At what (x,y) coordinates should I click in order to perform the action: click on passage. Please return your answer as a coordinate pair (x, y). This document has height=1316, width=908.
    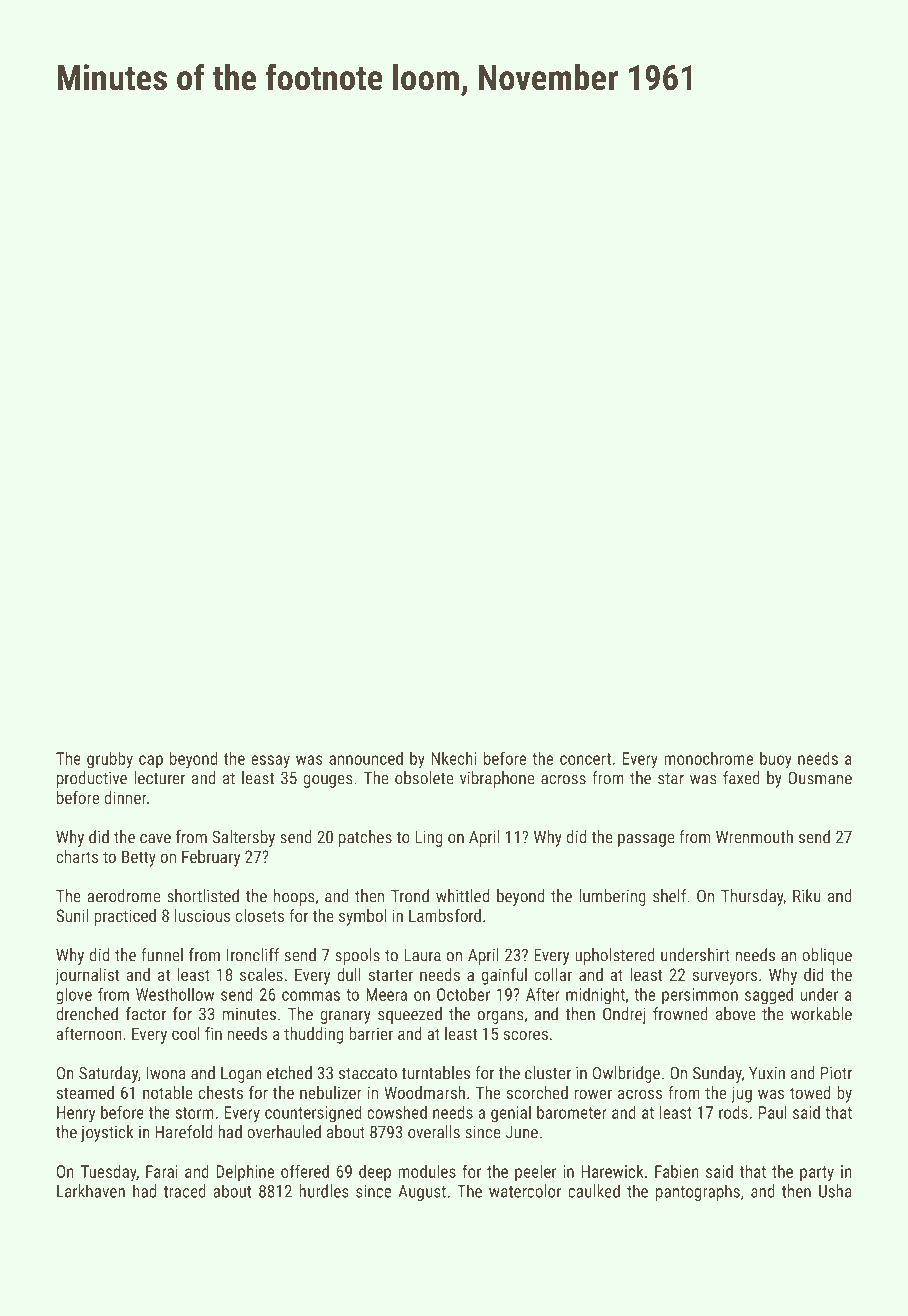
    Looking at the image, I should click on (646, 840).
